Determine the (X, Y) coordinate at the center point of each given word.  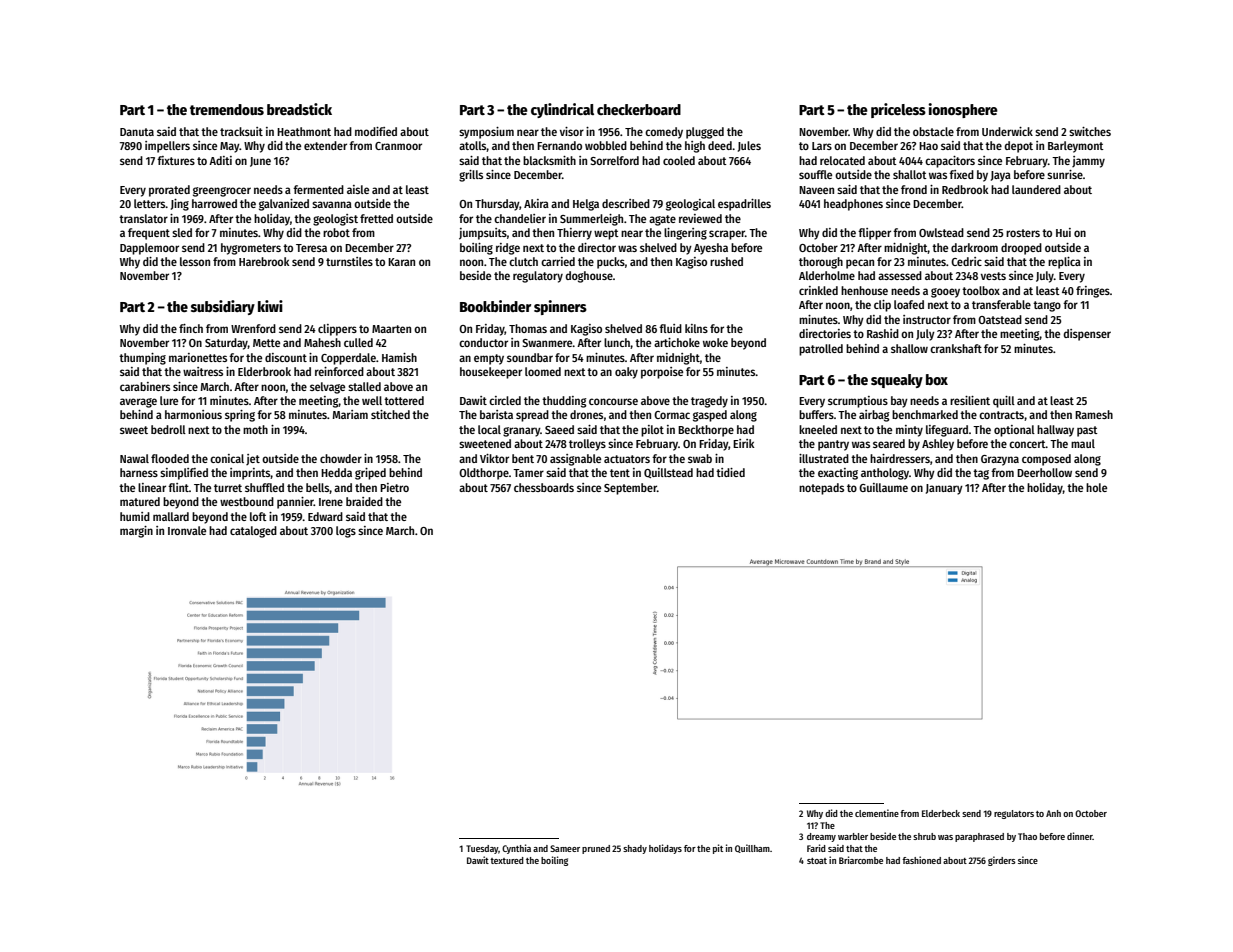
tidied (730, 472)
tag (981, 474)
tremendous (227, 109)
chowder (341, 458)
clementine (877, 813)
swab (700, 458)
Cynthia (516, 849)
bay (899, 402)
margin (136, 532)
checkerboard (639, 109)
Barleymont (1076, 147)
